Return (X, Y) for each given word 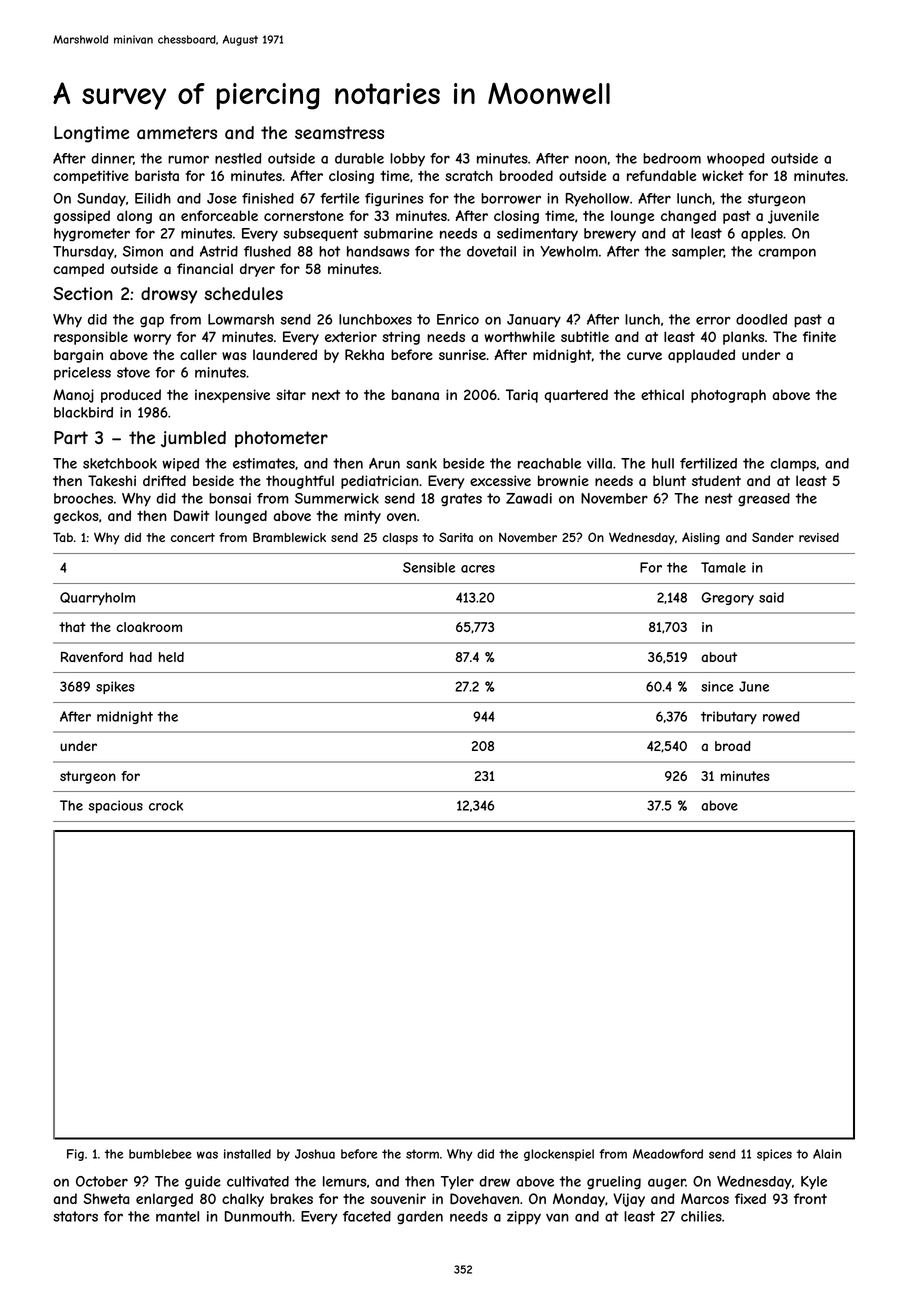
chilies (701, 1216)
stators (75, 1216)
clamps (793, 465)
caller (198, 354)
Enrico (458, 319)
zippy (524, 1218)
